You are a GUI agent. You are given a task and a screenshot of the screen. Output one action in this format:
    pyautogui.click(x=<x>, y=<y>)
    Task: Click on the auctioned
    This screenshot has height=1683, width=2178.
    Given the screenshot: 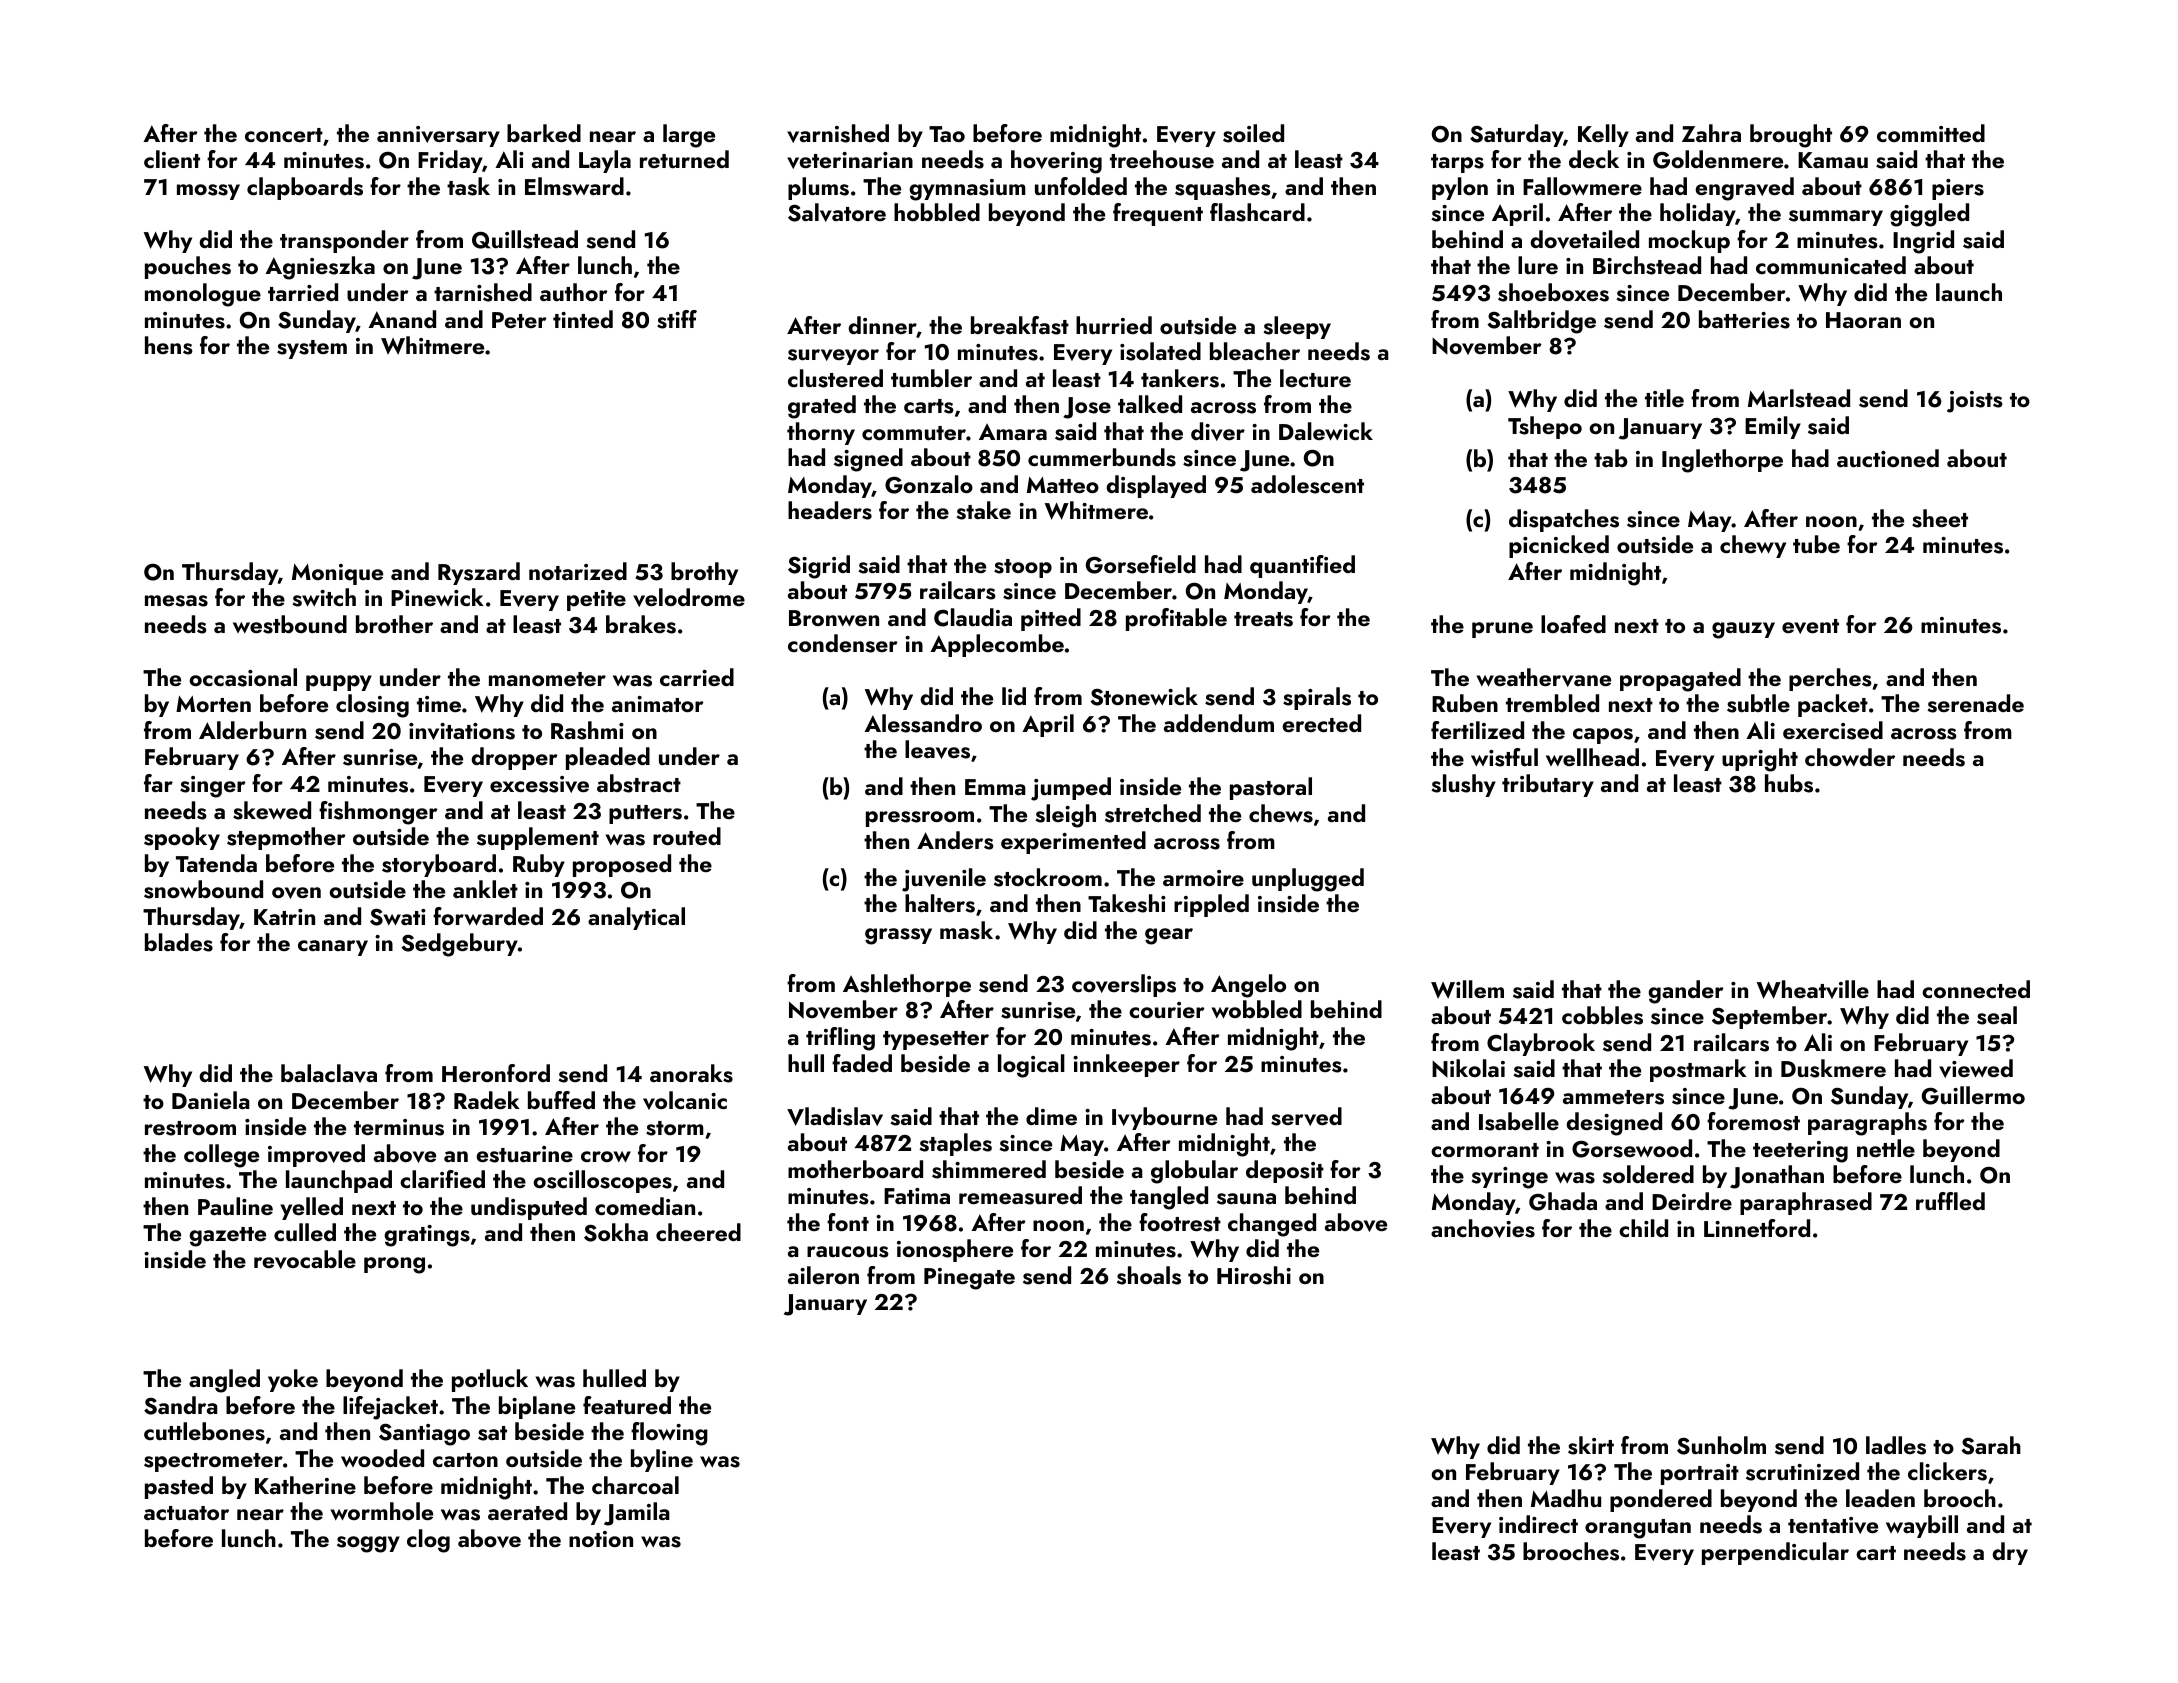 What is the action you would take?
    pyautogui.click(x=1888, y=458)
